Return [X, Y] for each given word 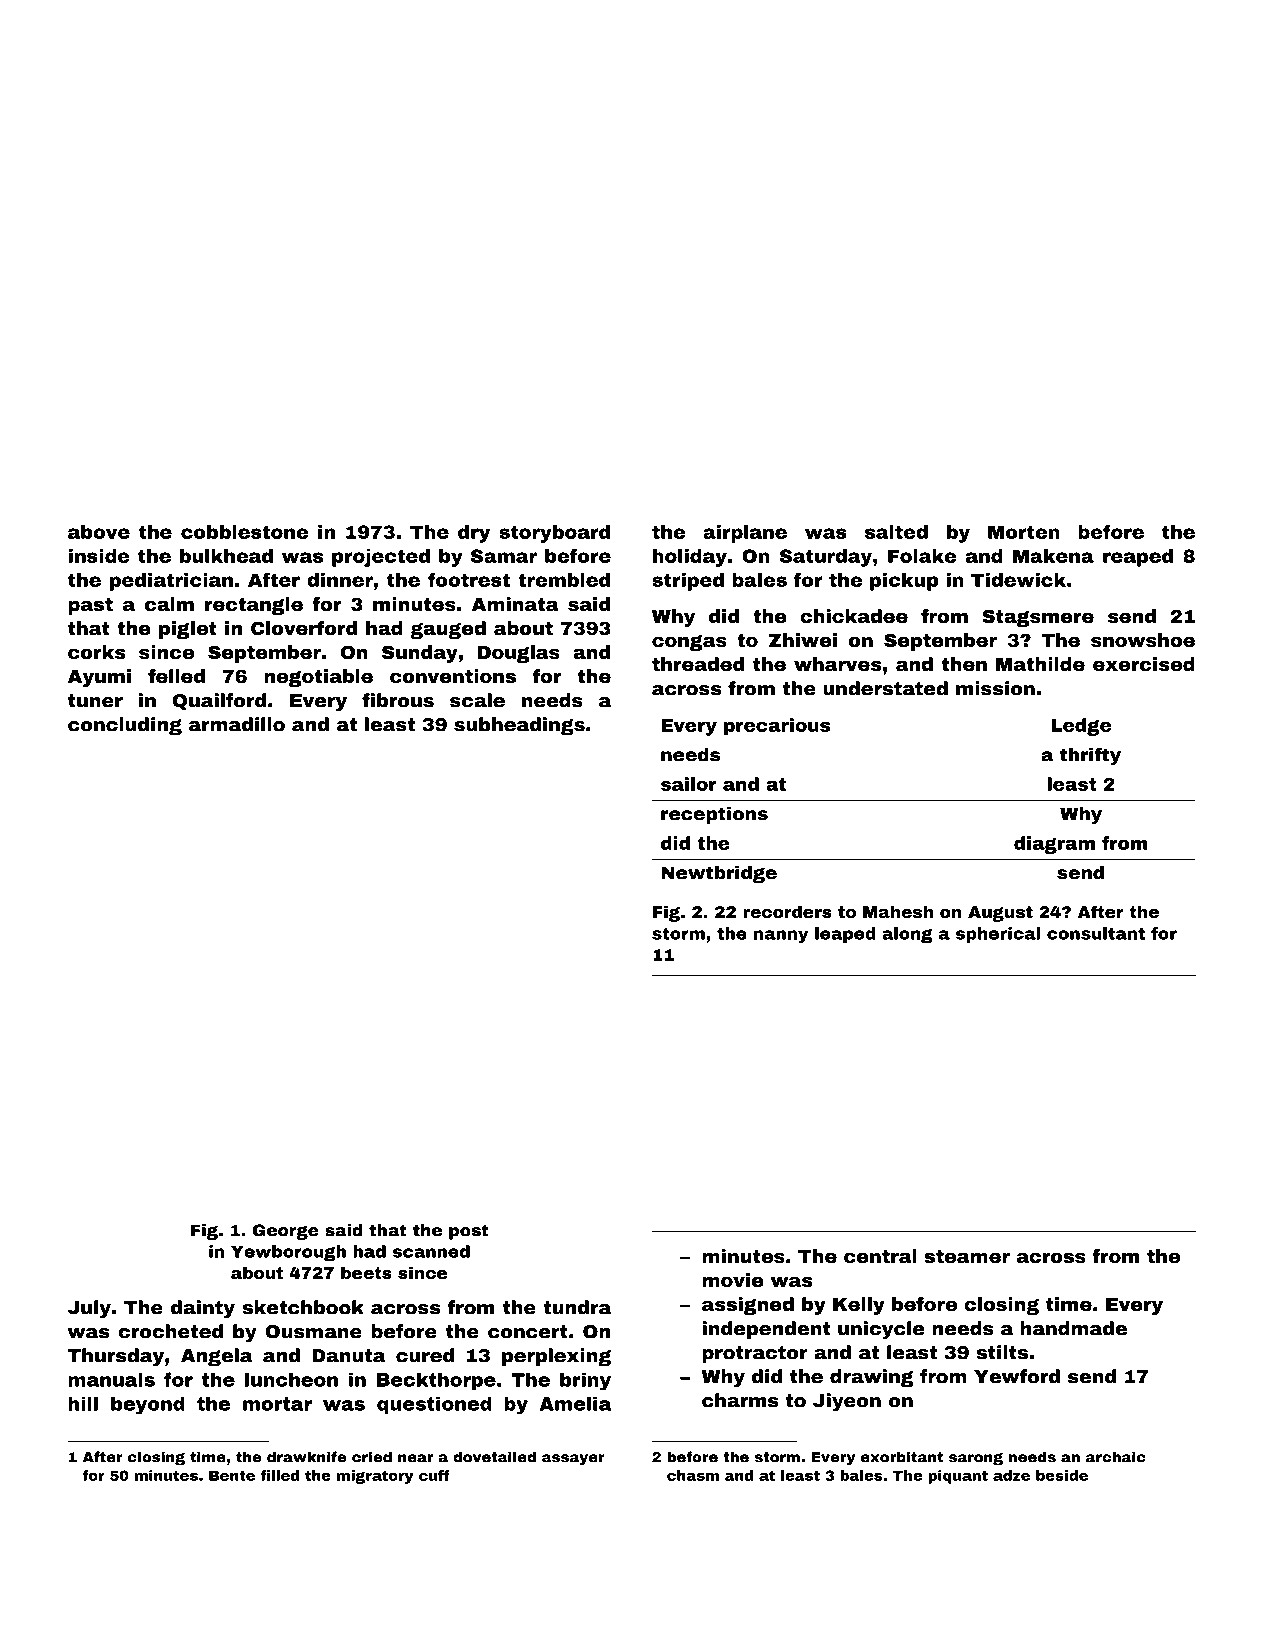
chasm [693, 1475]
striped [688, 582]
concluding [125, 726]
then [964, 664]
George [286, 1232]
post [468, 1232]
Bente [232, 1475]
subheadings [519, 726]
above [99, 532]
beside [1062, 1475]
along [907, 935]
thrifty [1090, 756]
